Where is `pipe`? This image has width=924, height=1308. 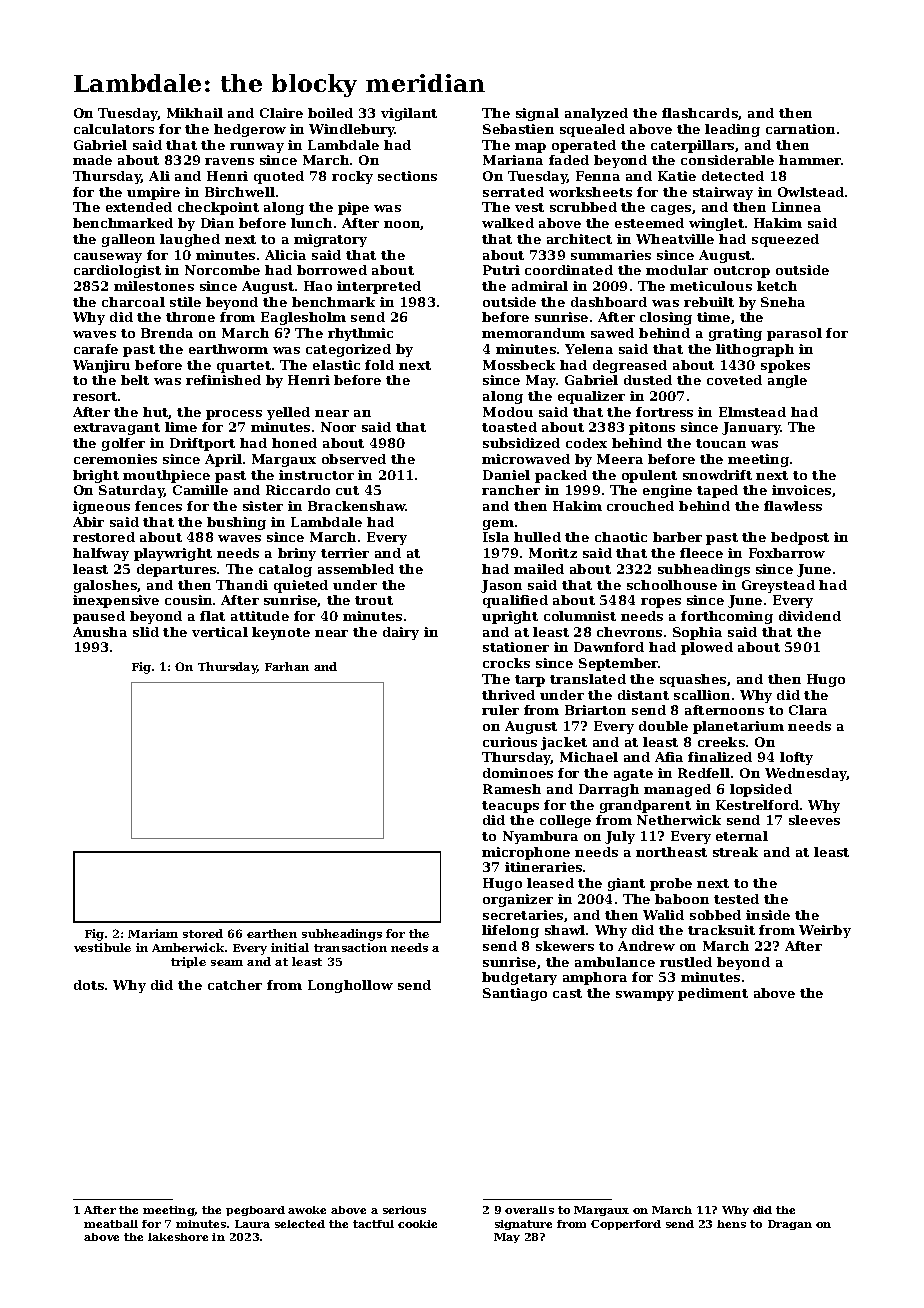
pipe is located at coordinates (353, 208).
